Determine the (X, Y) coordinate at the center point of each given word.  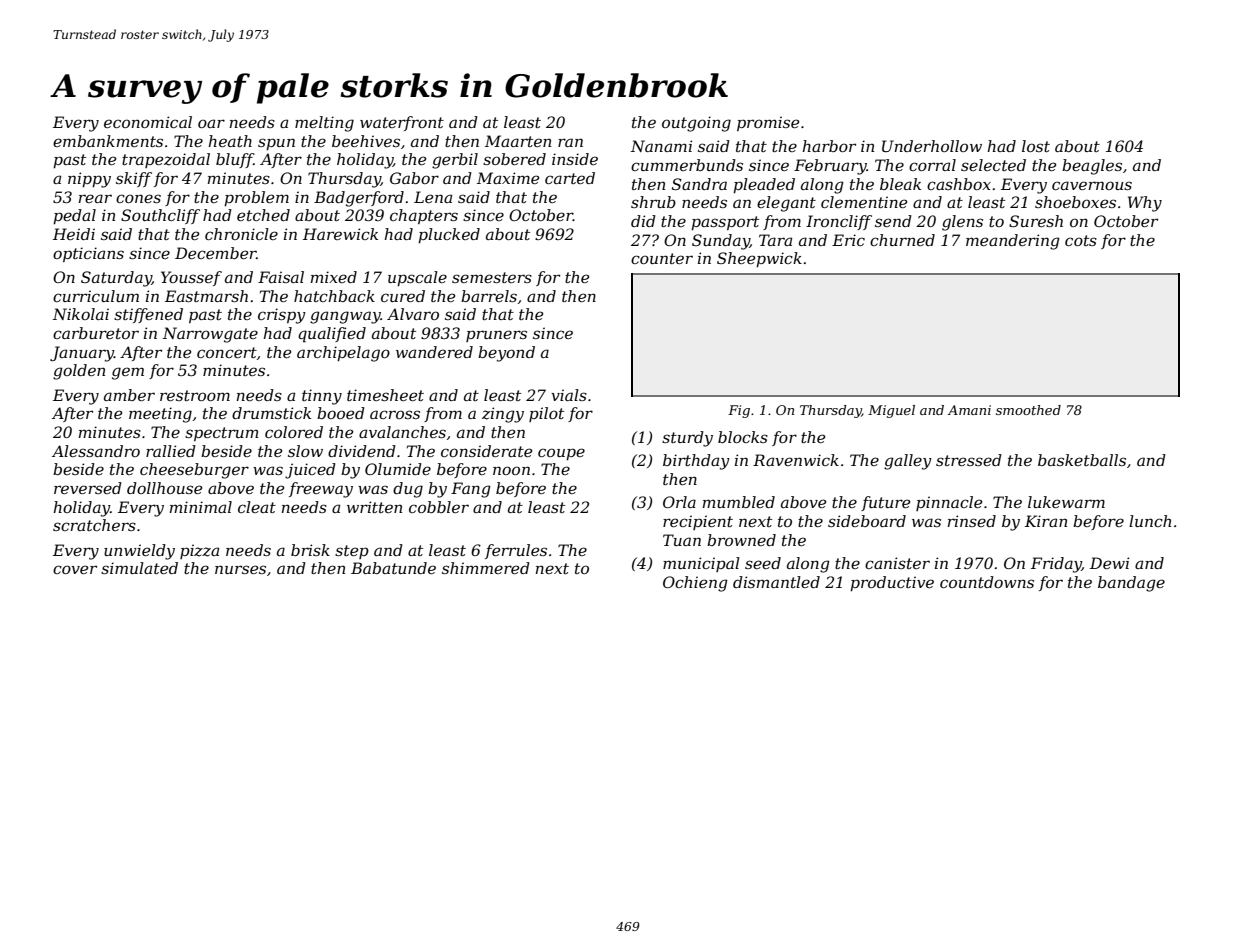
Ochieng (695, 584)
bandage (1131, 584)
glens (962, 223)
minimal (201, 507)
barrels (489, 296)
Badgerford (359, 199)
